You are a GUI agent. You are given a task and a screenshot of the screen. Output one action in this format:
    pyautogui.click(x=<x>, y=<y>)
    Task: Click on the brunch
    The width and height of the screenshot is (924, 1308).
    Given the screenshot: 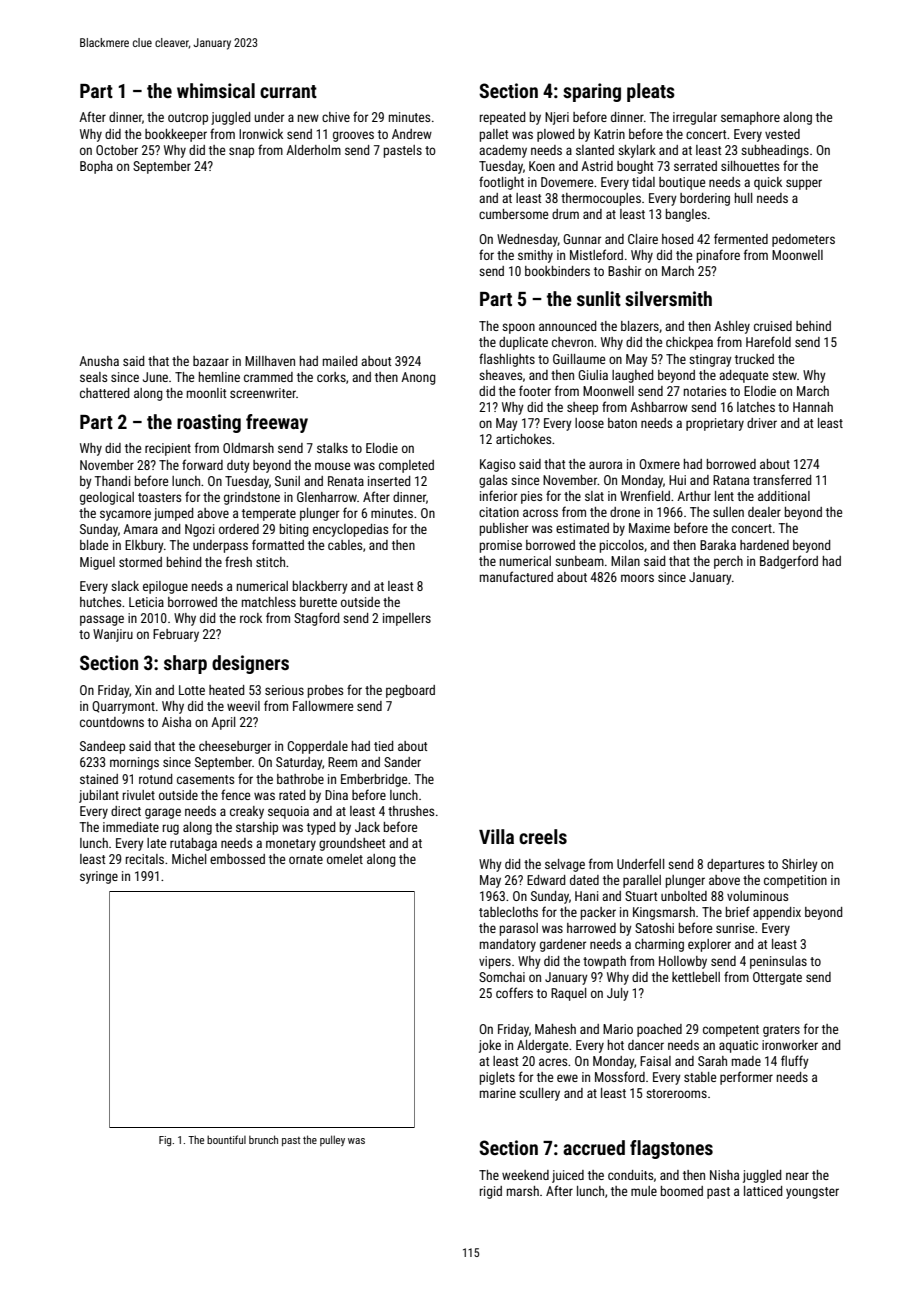 What is the action you would take?
    pyautogui.click(x=263, y=1139)
